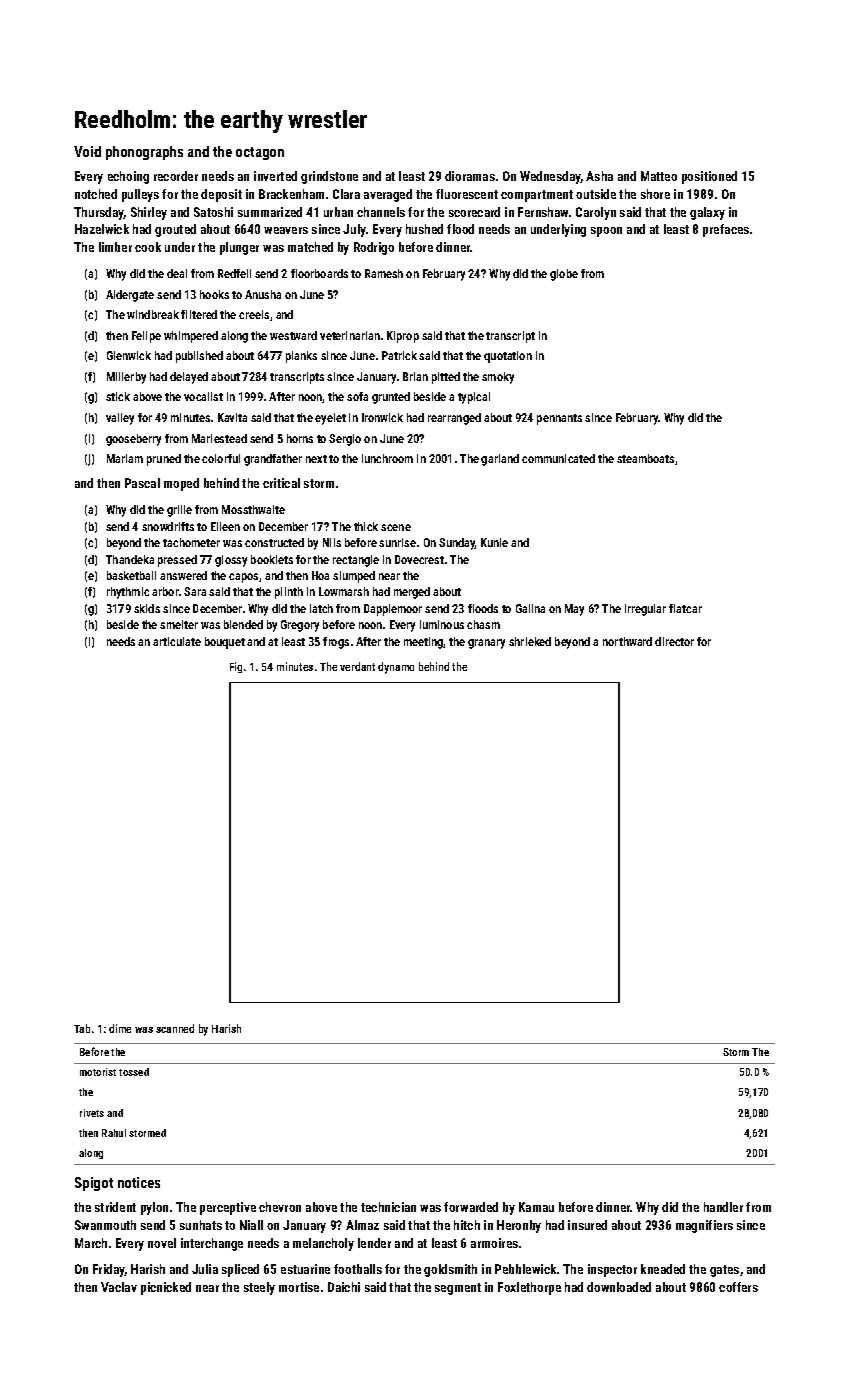  I want to click on verdant, so click(357, 666).
